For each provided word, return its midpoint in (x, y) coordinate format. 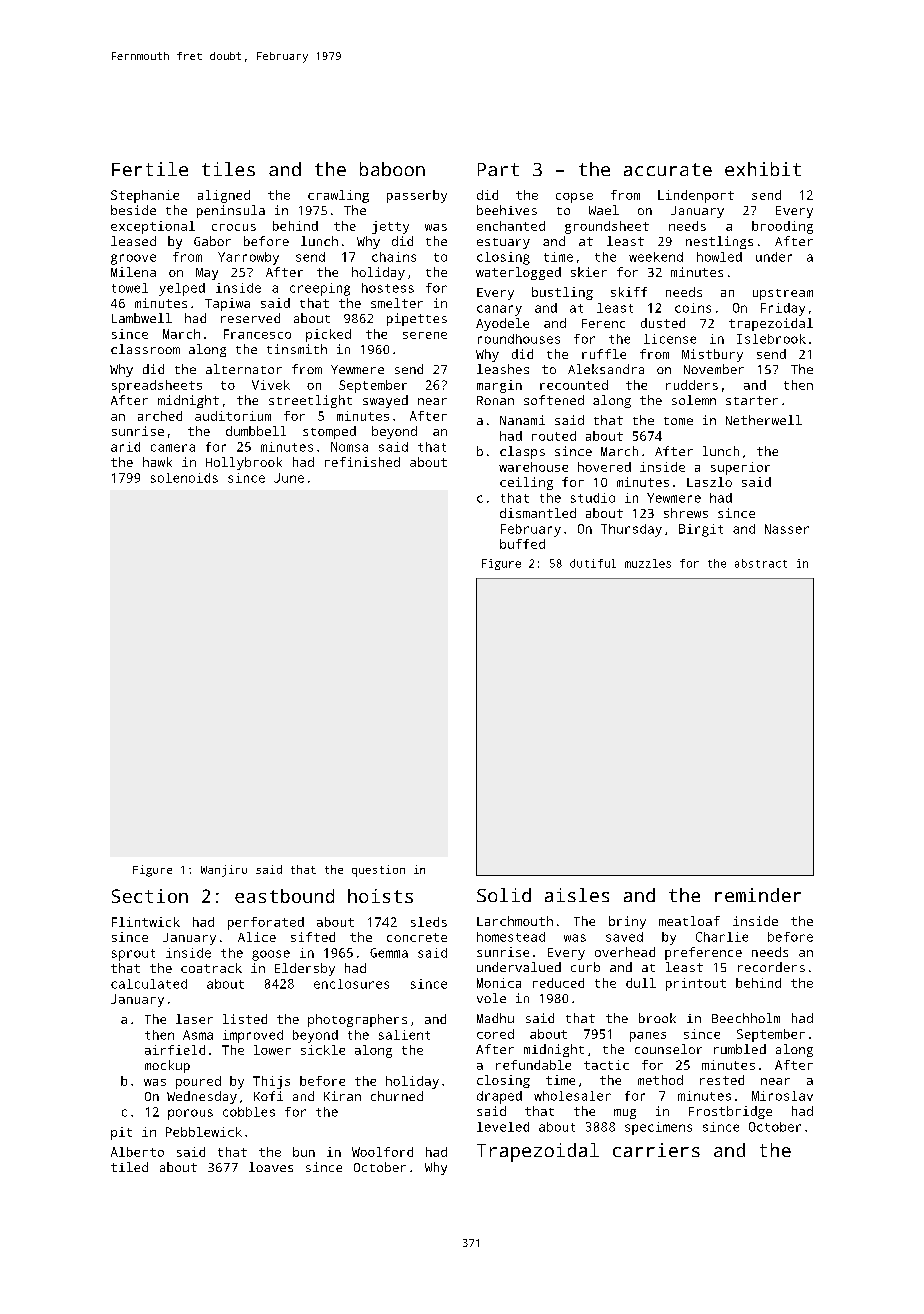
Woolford (382, 1152)
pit (121, 1133)
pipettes (417, 319)
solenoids (184, 478)
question (378, 871)
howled (719, 257)
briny (627, 922)
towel (130, 288)
